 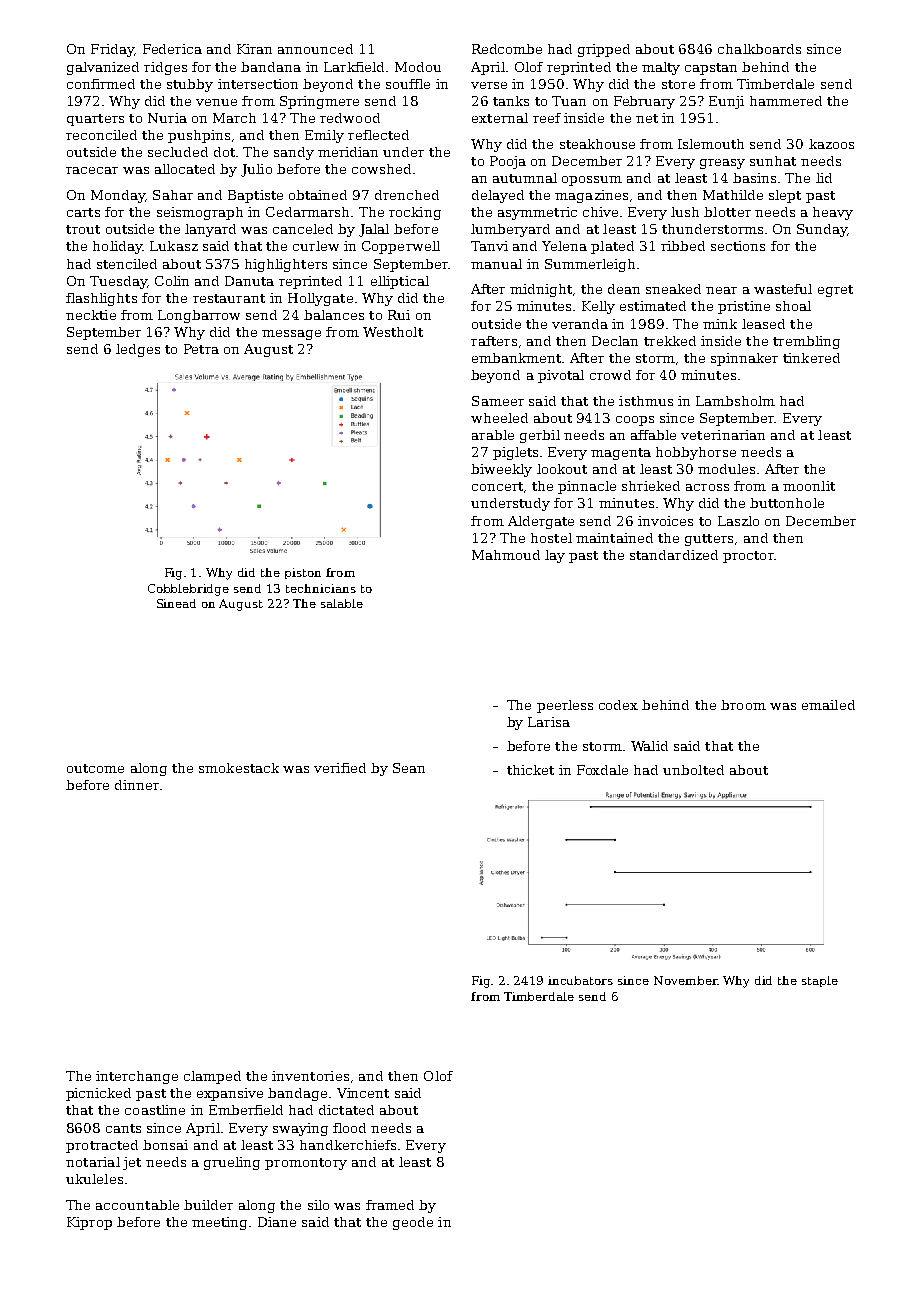 I want to click on dinner, so click(x=137, y=785).
